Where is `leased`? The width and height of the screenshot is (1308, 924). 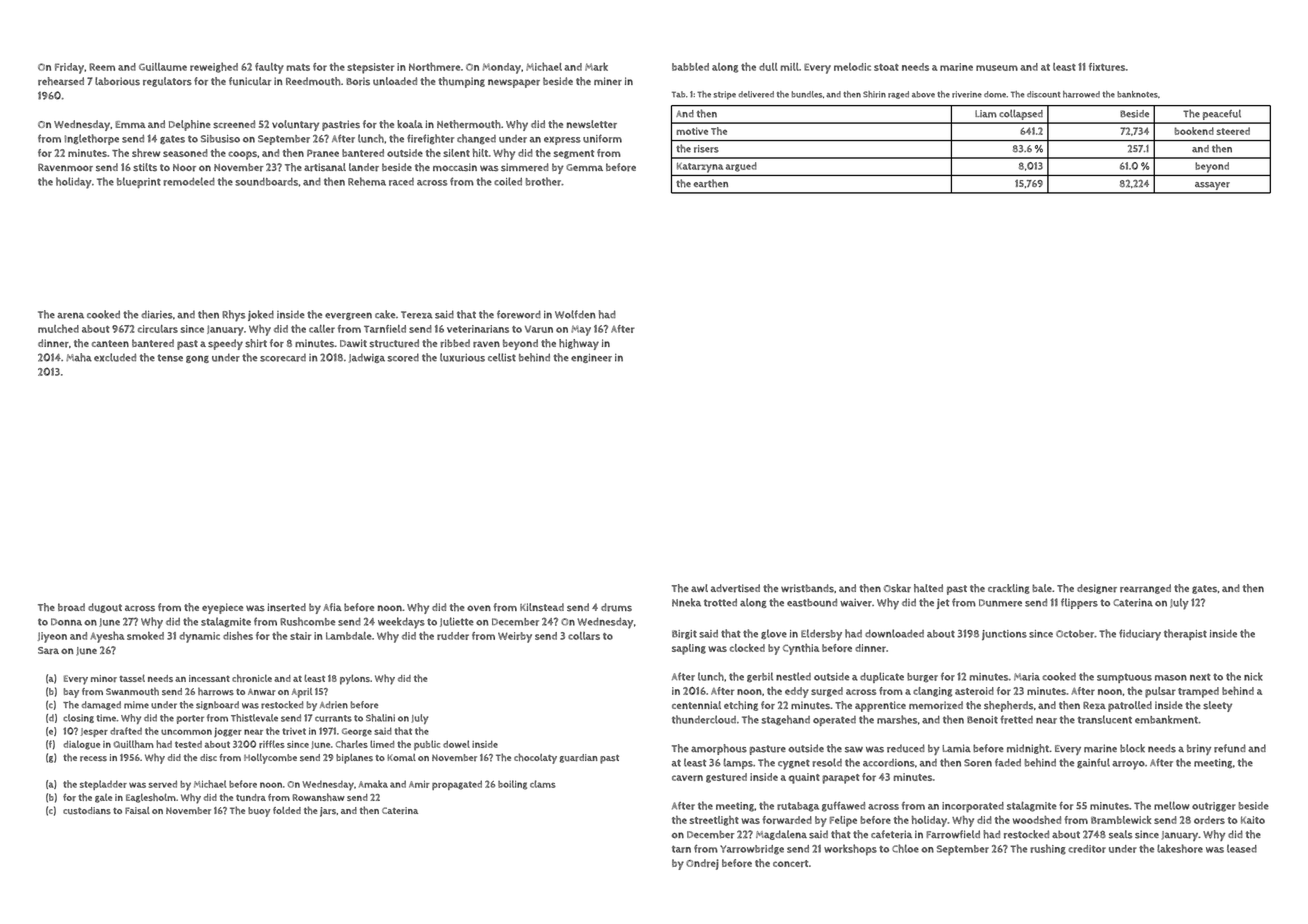 leased is located at coordinates (1242, 849).
